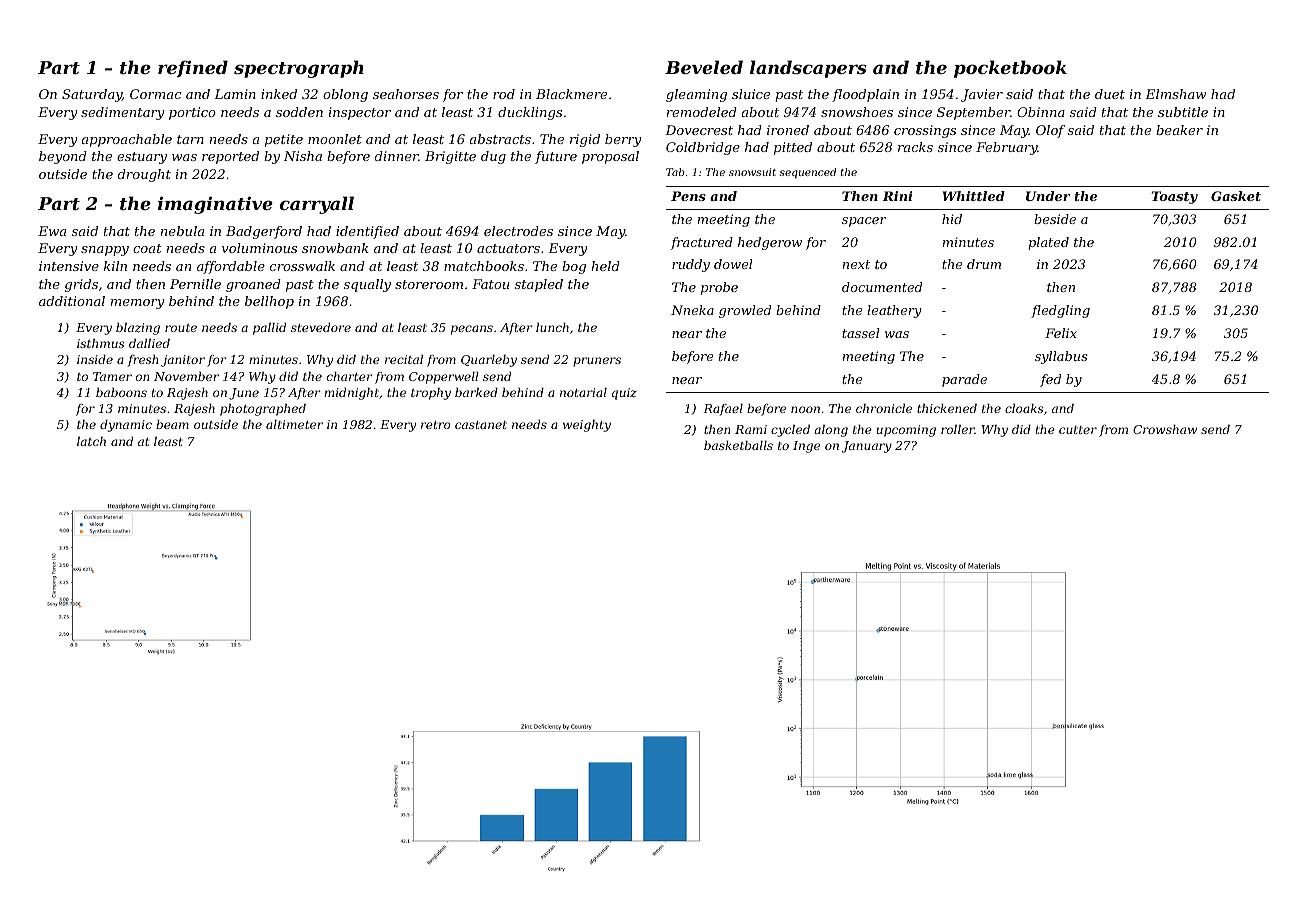  Describe the element at coordinates (702, 243) in the document. I see `fractured` at that location.
